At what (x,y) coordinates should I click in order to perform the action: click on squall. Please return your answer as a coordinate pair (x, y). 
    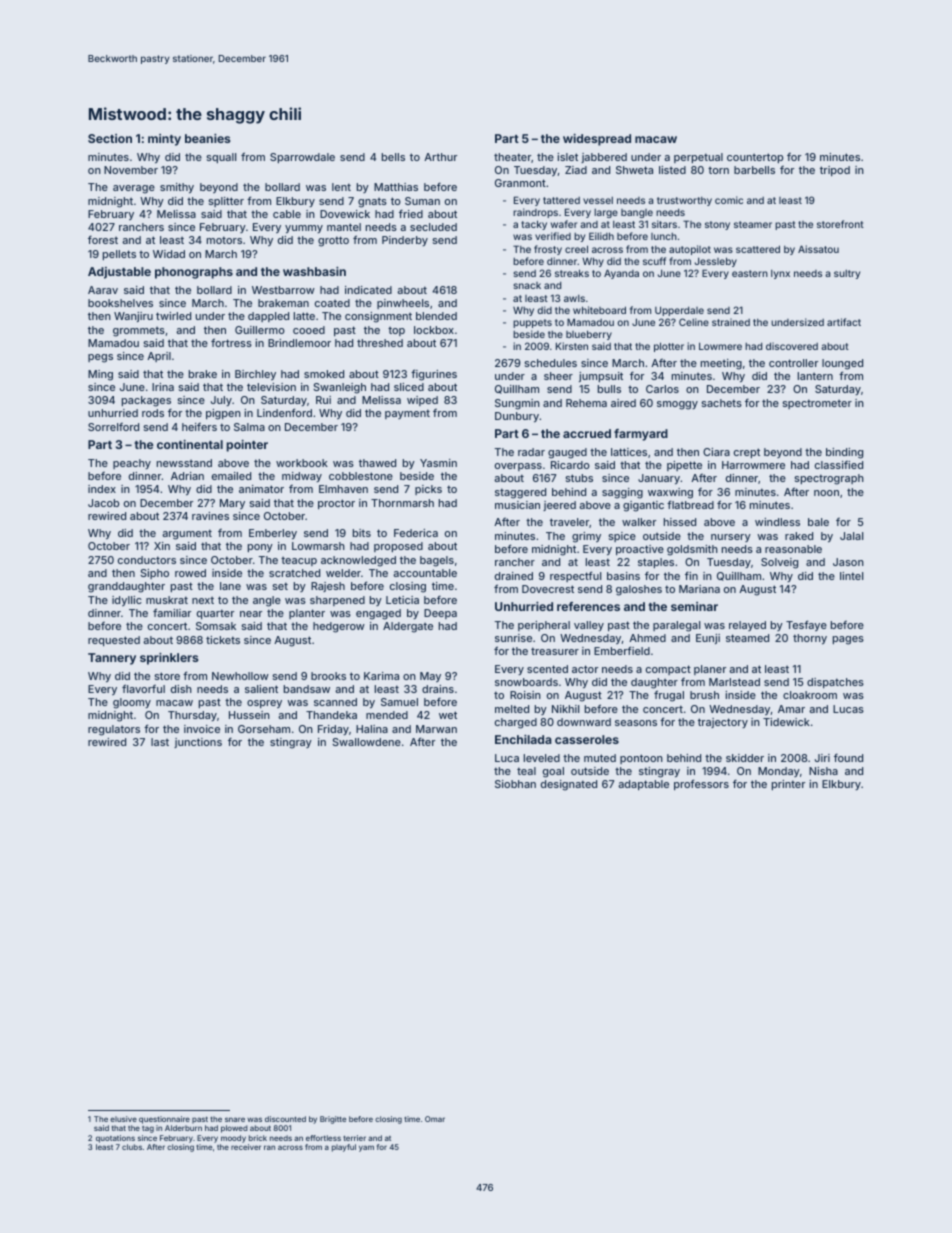
    Looking at the image, I should click on (221, 158).
